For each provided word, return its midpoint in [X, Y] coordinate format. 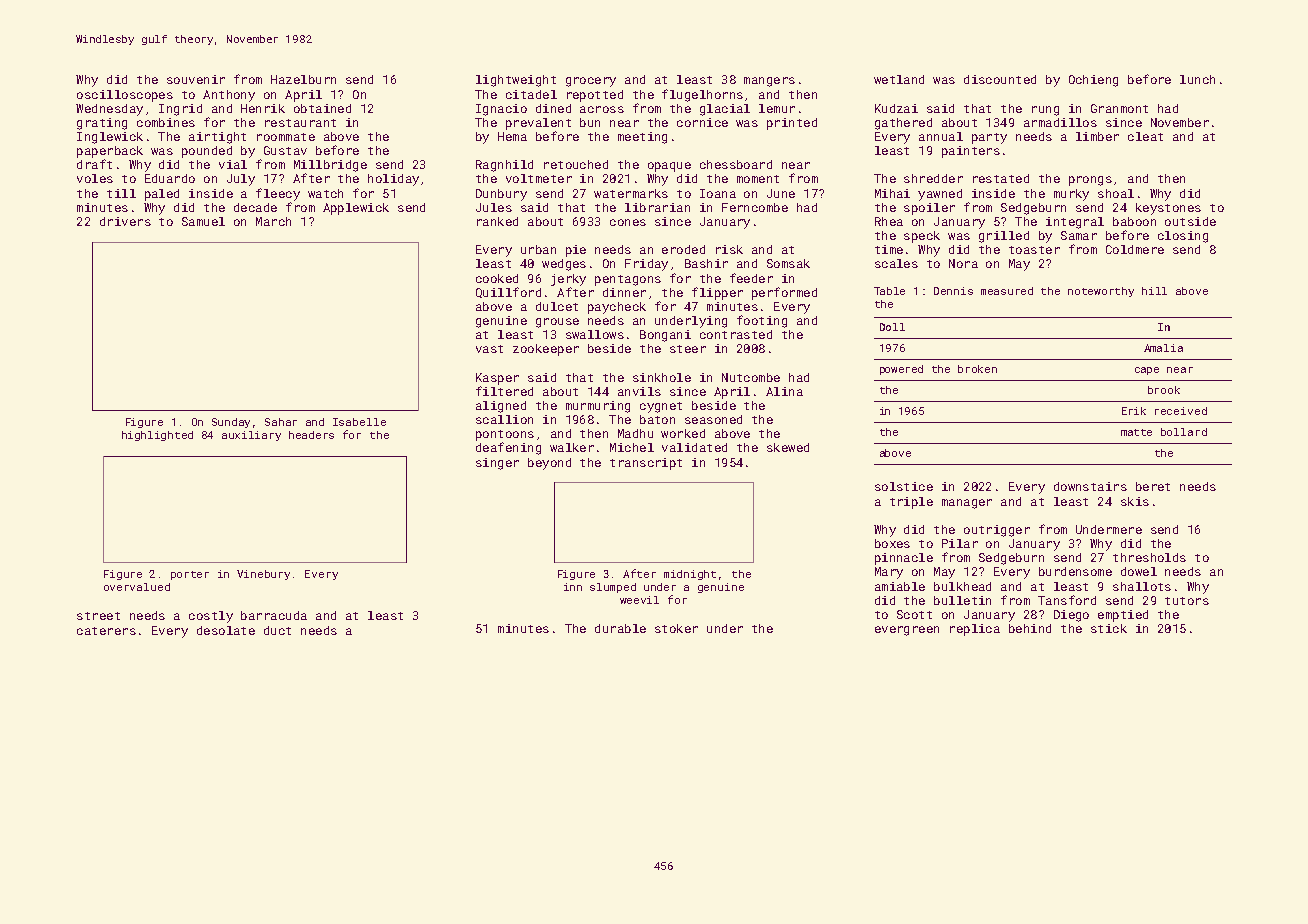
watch [325, 193]
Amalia [1163, 348]
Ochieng [1093, 81]
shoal [1116, 193]
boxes [892, 543]
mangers [769, 82]
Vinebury [263, 575]
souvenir [196, 79]
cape [1147, 371]
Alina [784, 391]
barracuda [274, 615]
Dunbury [501, 195]
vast [489, 349]
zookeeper [546, 350]
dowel [1139, 571]
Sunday [231, 423]
